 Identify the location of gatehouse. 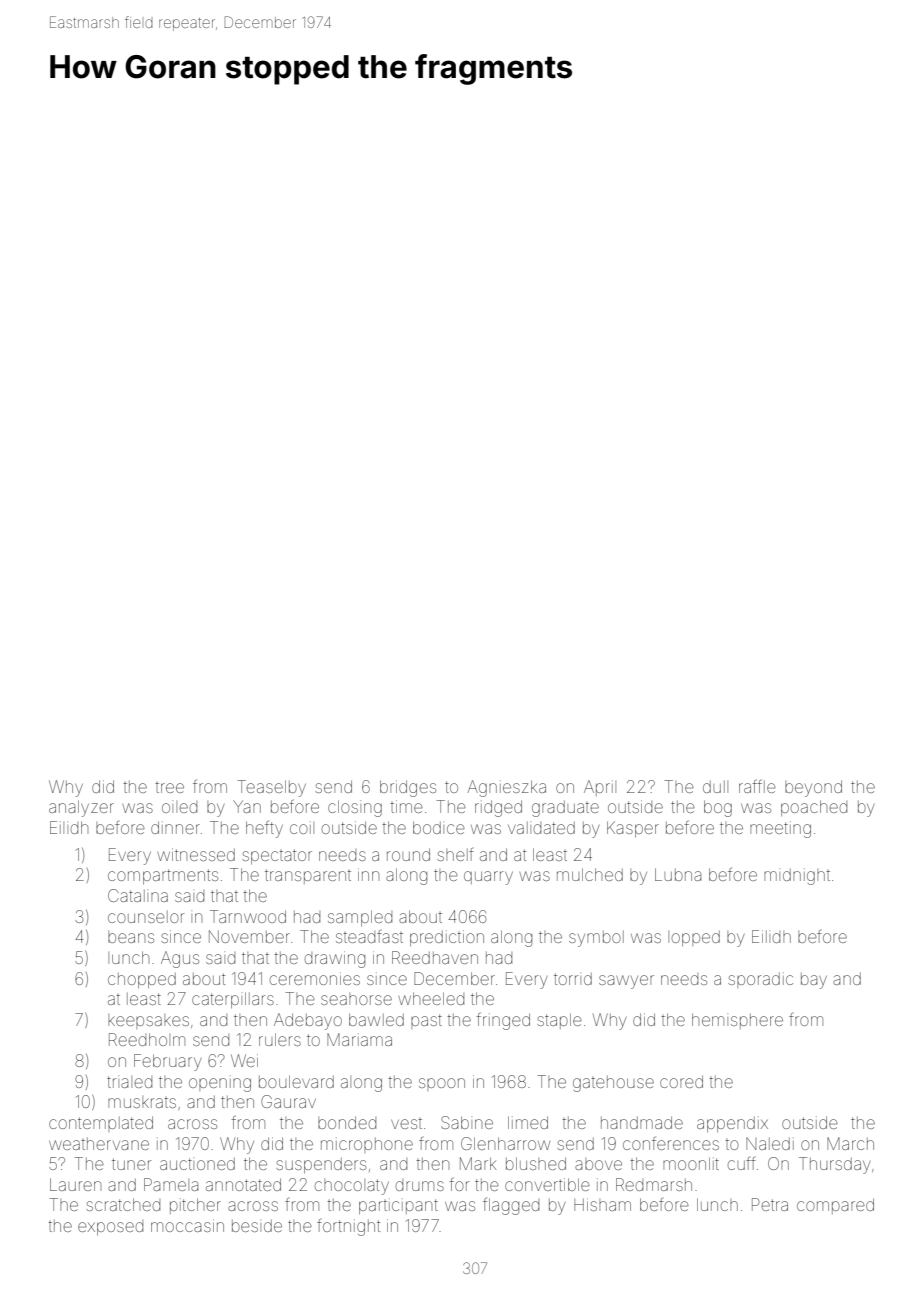
(613, 1084).
